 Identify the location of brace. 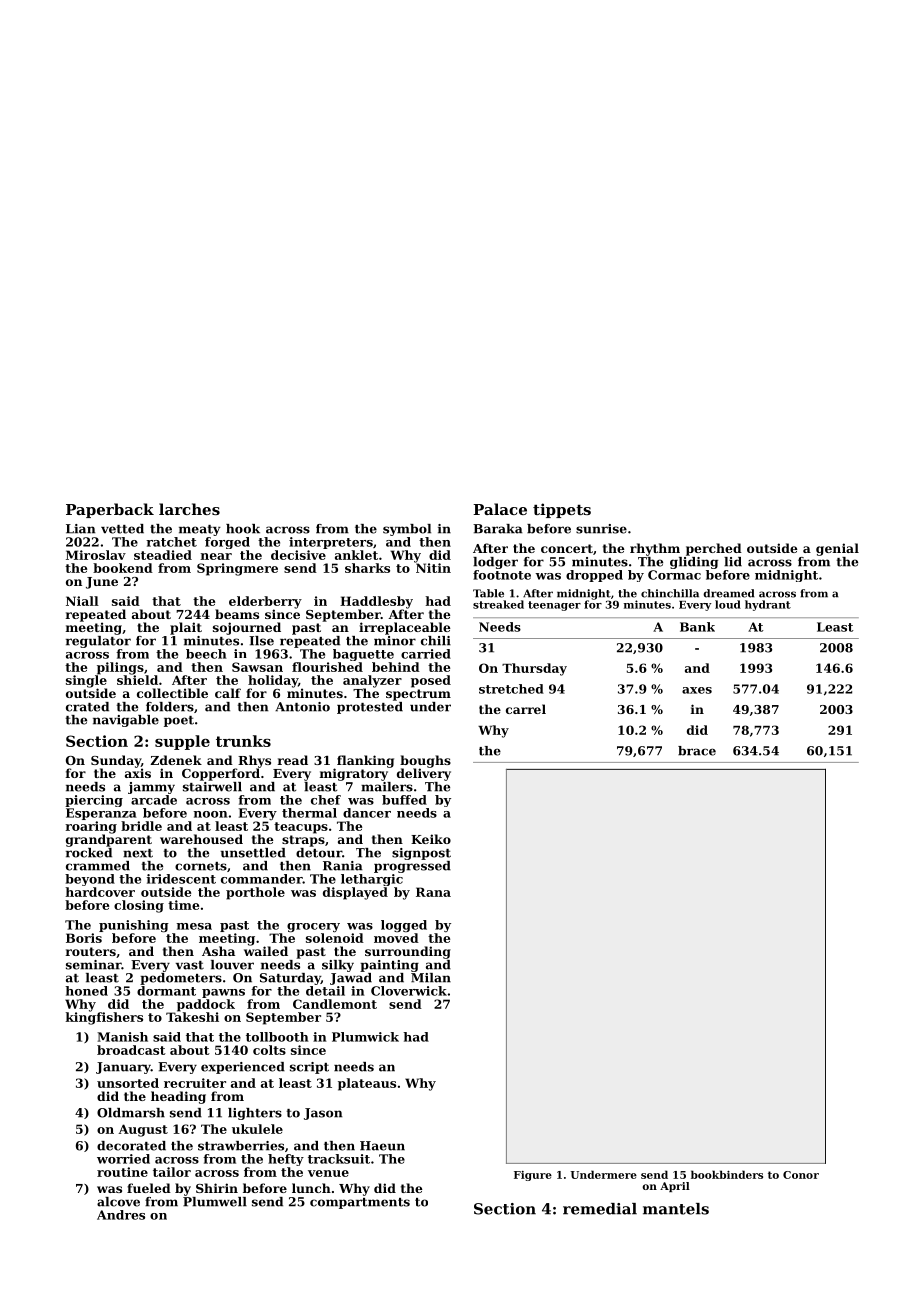
(697, 751).
